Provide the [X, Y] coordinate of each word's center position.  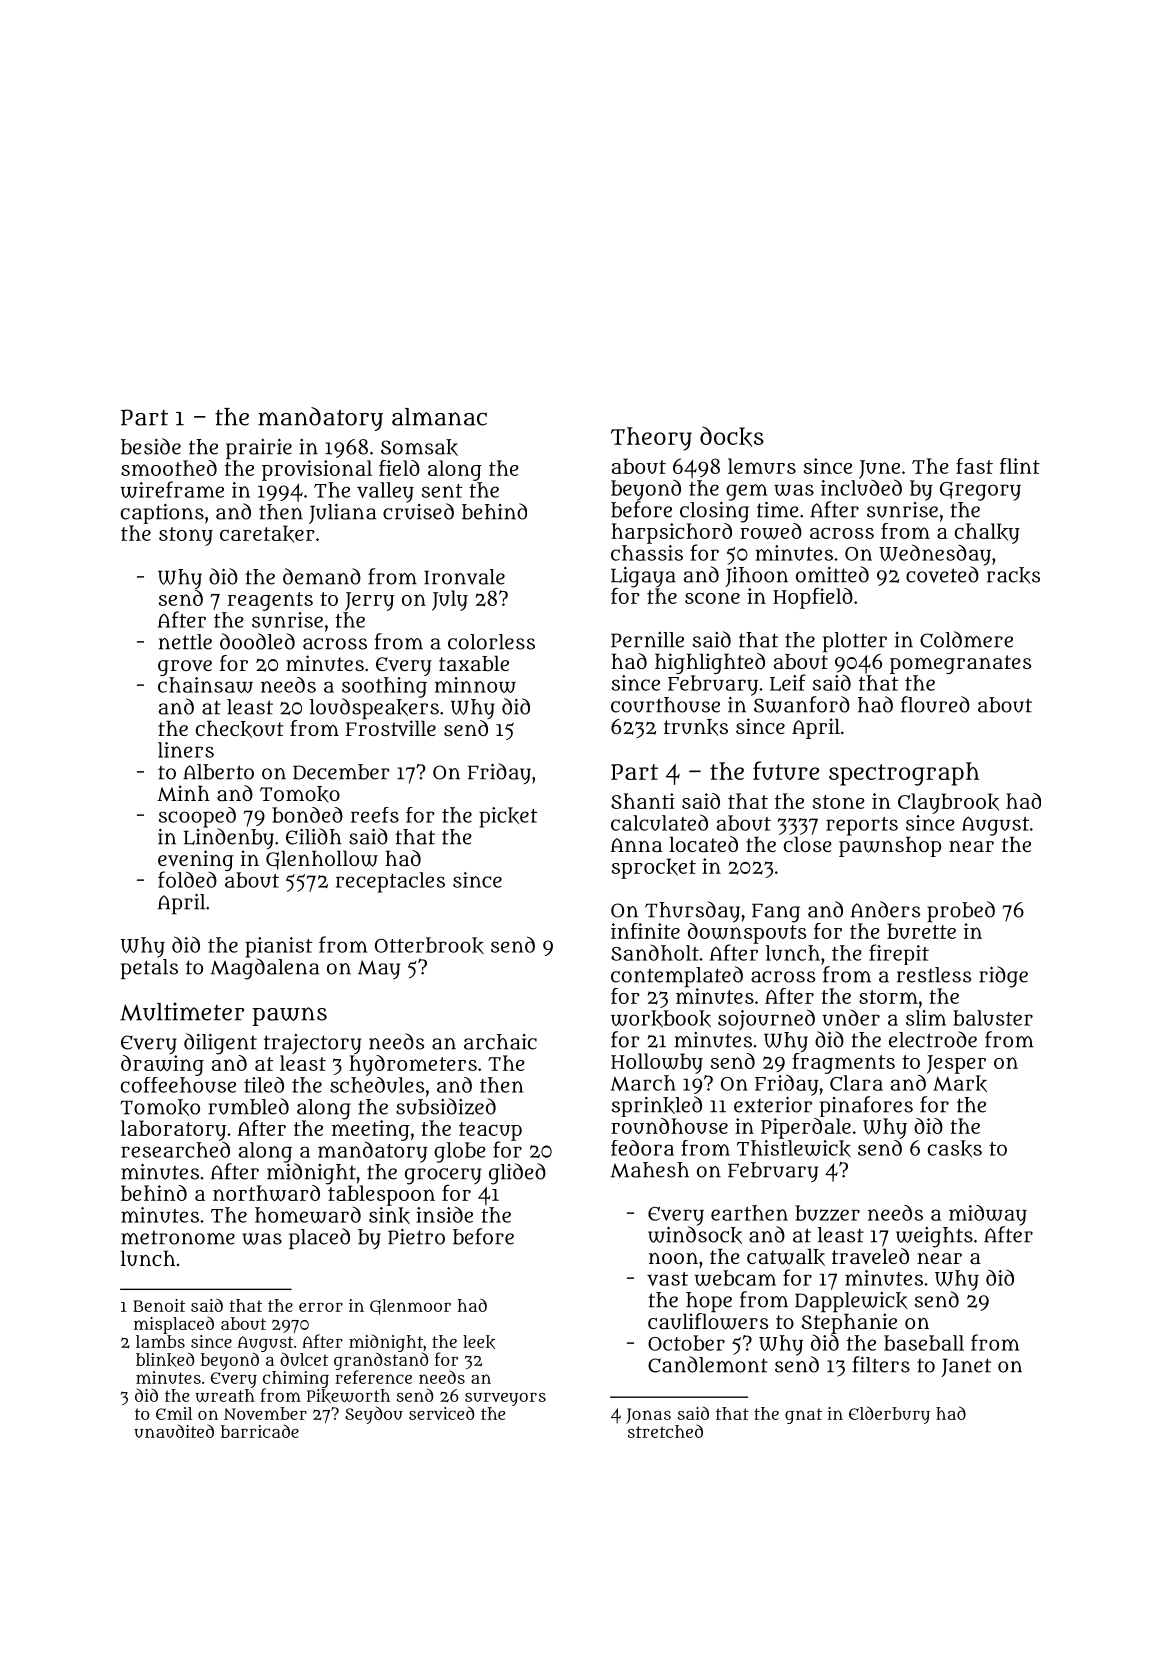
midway [988, 1215]
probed [961, 911]
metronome [178, 1237]
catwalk [786, 1257]
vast [667, 1279]
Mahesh [649, 1170]
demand [322, 576]
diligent [220, 1044]
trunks [696, 727]
